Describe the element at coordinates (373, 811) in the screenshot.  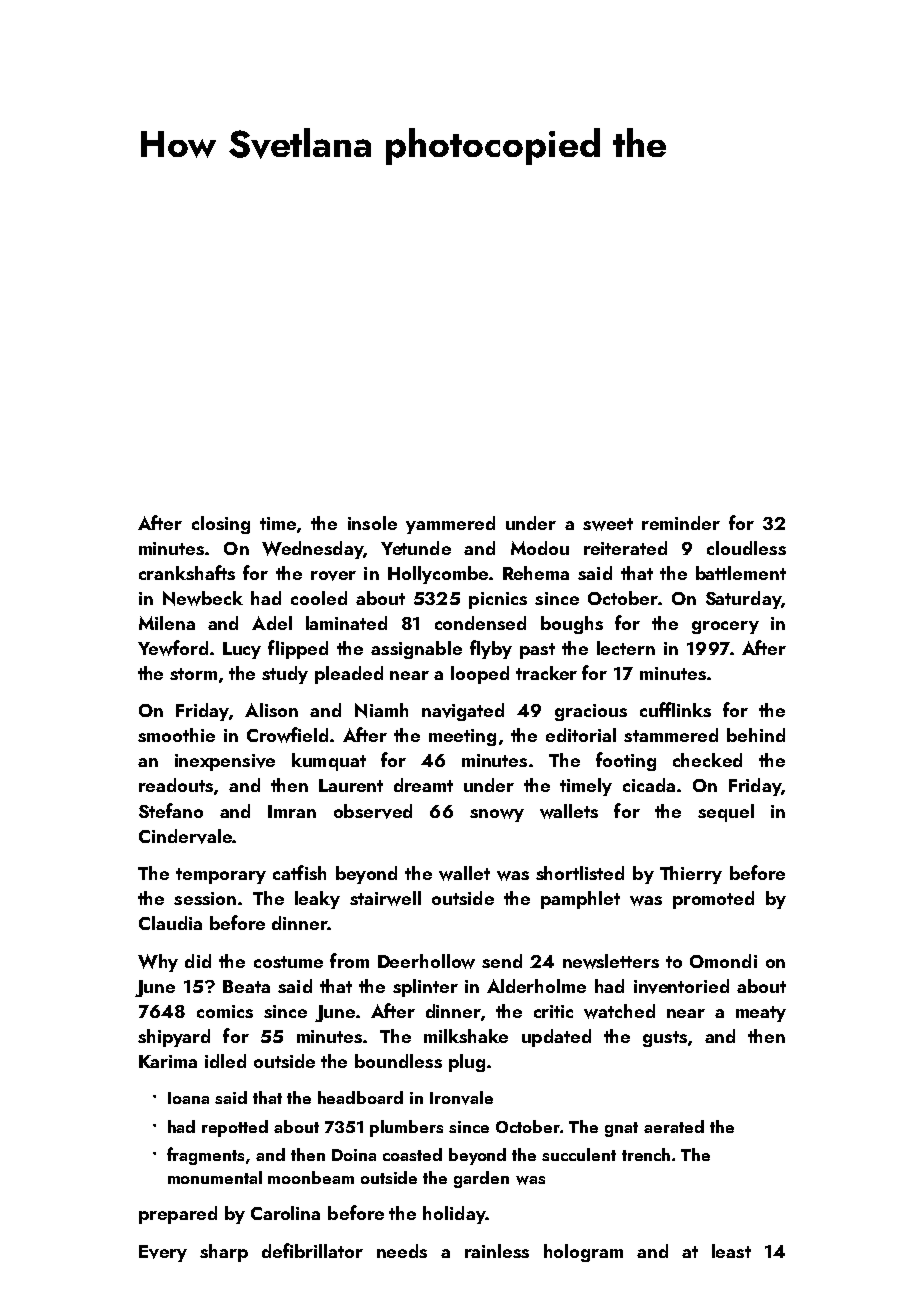
I see `observed` at that location.
